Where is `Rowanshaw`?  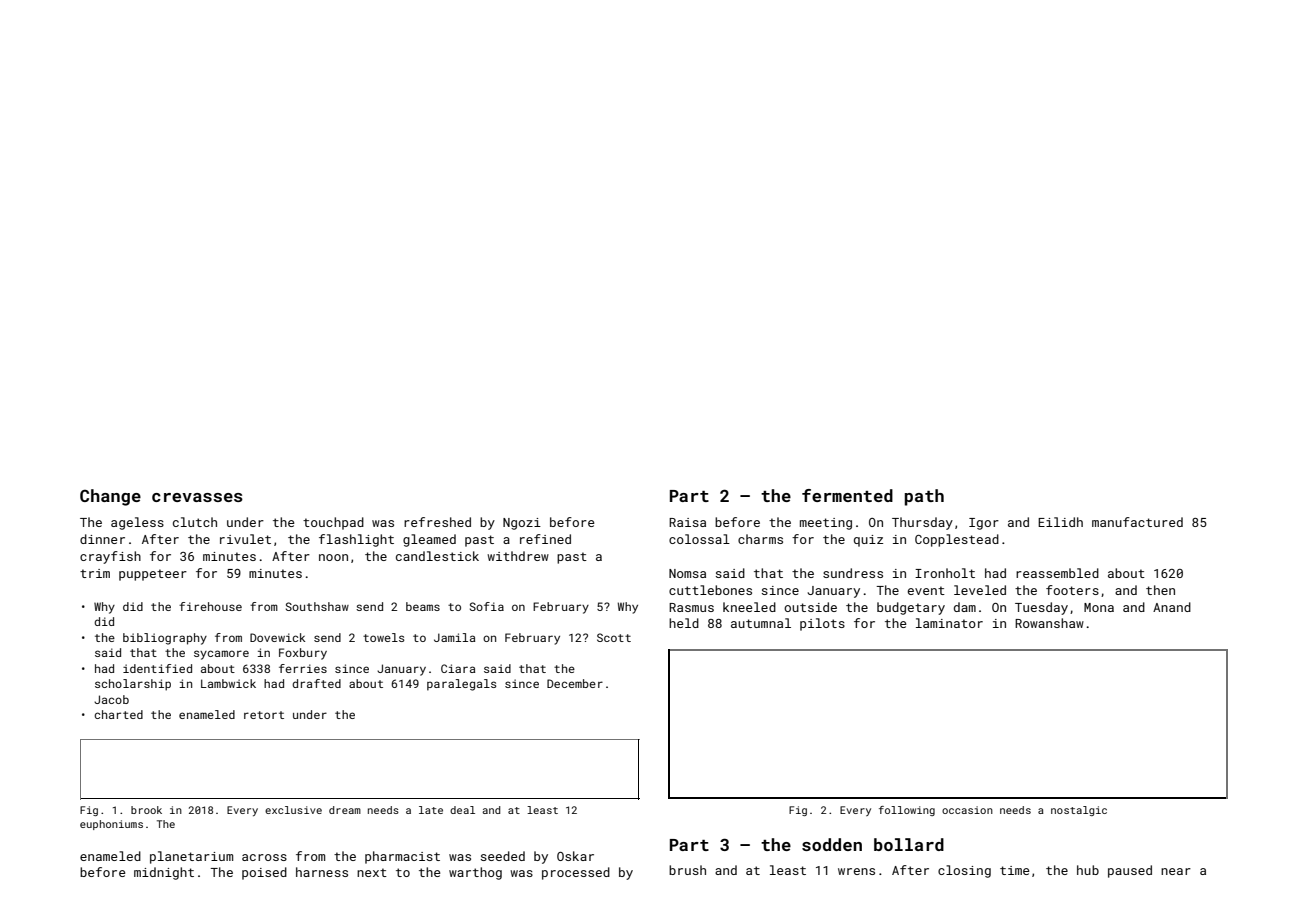
Rowanshaw is located at coordinates (1049, 623).
